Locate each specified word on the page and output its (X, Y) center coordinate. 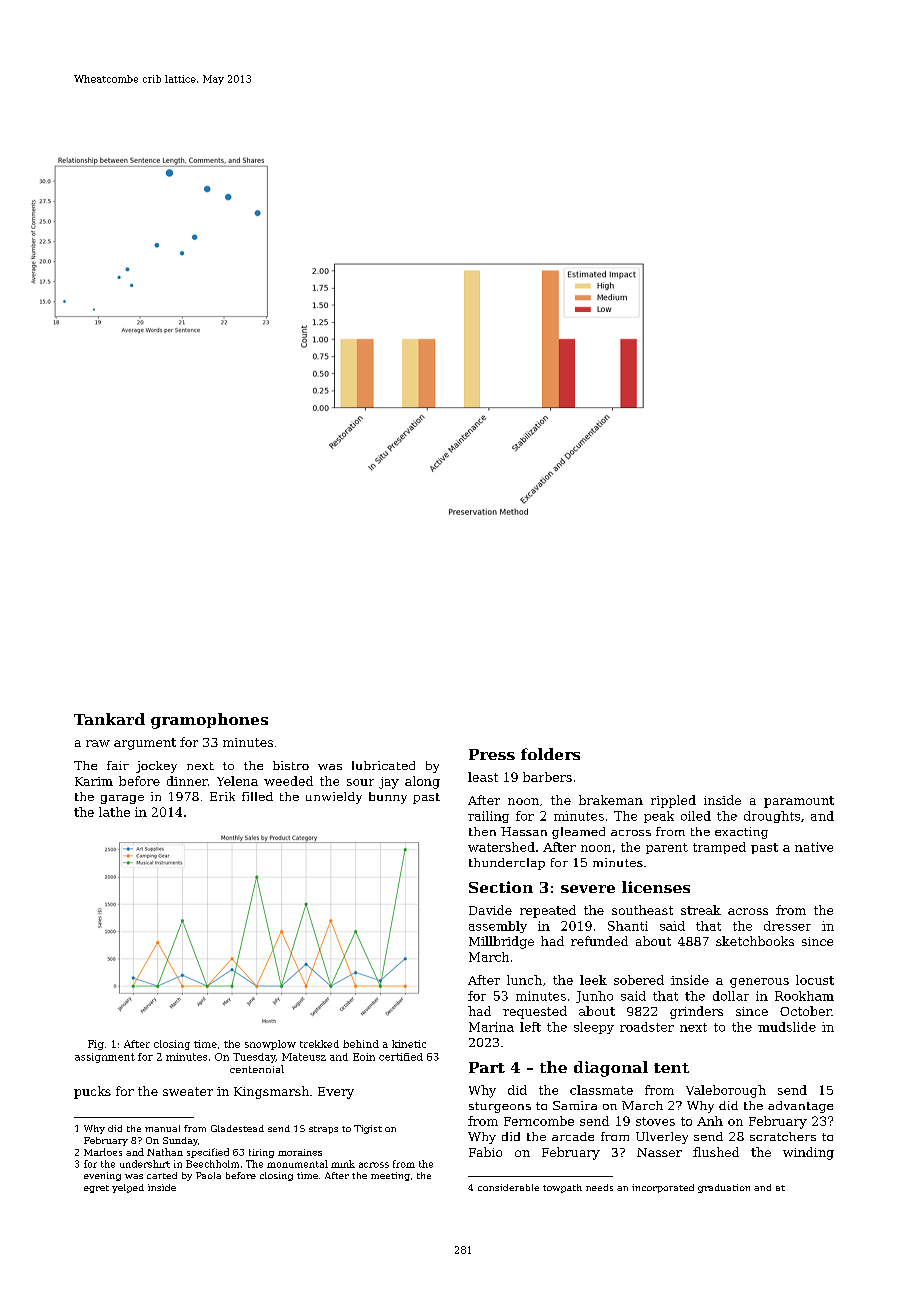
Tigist (368, 1129)
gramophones (209, 721)
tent (671, 1068)
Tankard (109, 719)
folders (550, 754)
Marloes (103, 1152)
